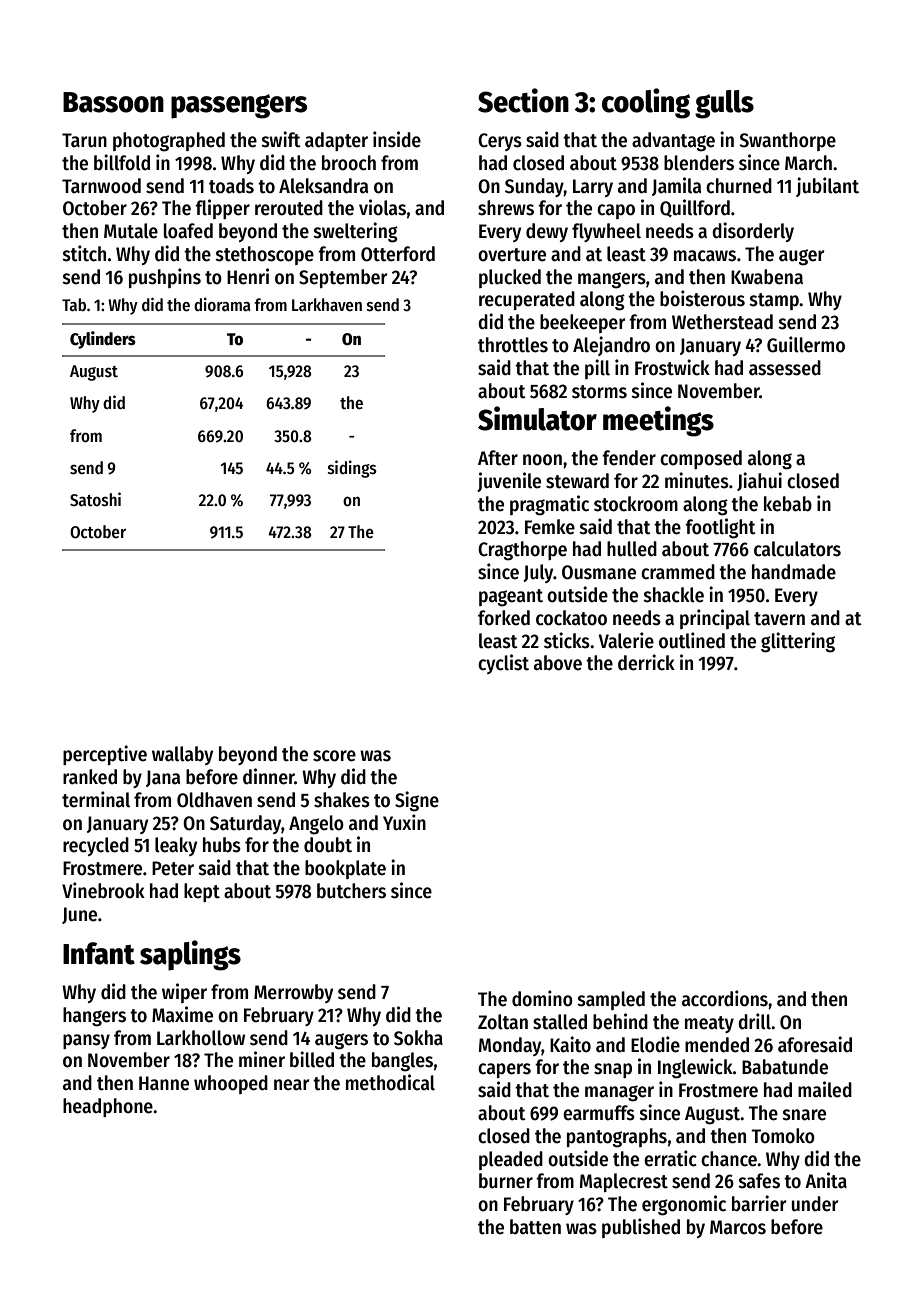 This document has width=924, height=1314. I want to click on Saturday, so click(245, 824).
